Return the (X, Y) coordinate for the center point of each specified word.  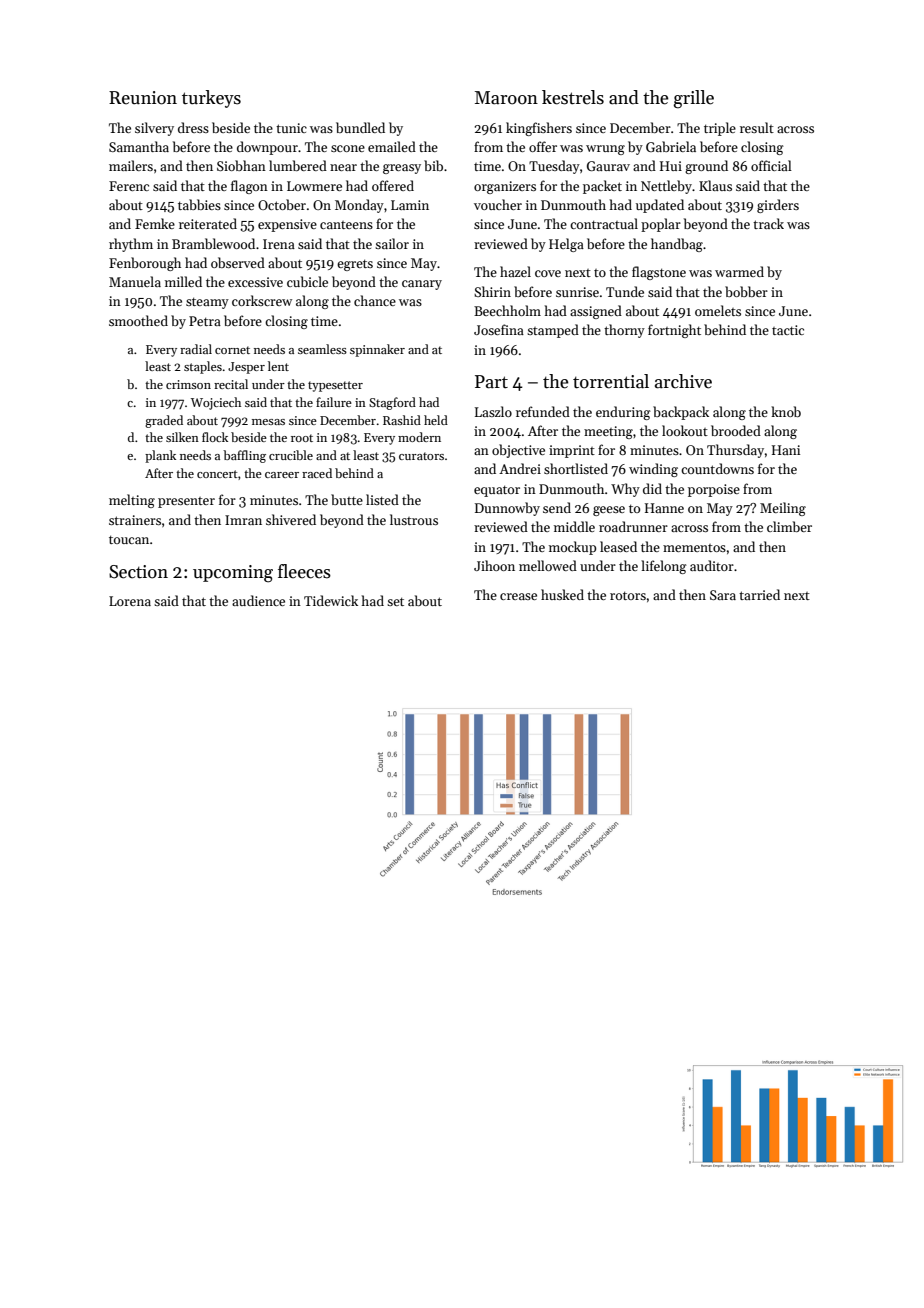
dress (193, 127)
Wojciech (216, 403)
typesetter (335, 386)
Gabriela (671, 146)
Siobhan (241, 165)
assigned (596, 312)
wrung (605, 150)
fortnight (674, 331)
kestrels (573, 97)
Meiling (783, 509)
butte (347, 499)
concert (217, 474)
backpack (681, 413)
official (771, 165)
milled (183, 281)
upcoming (233, 574)
